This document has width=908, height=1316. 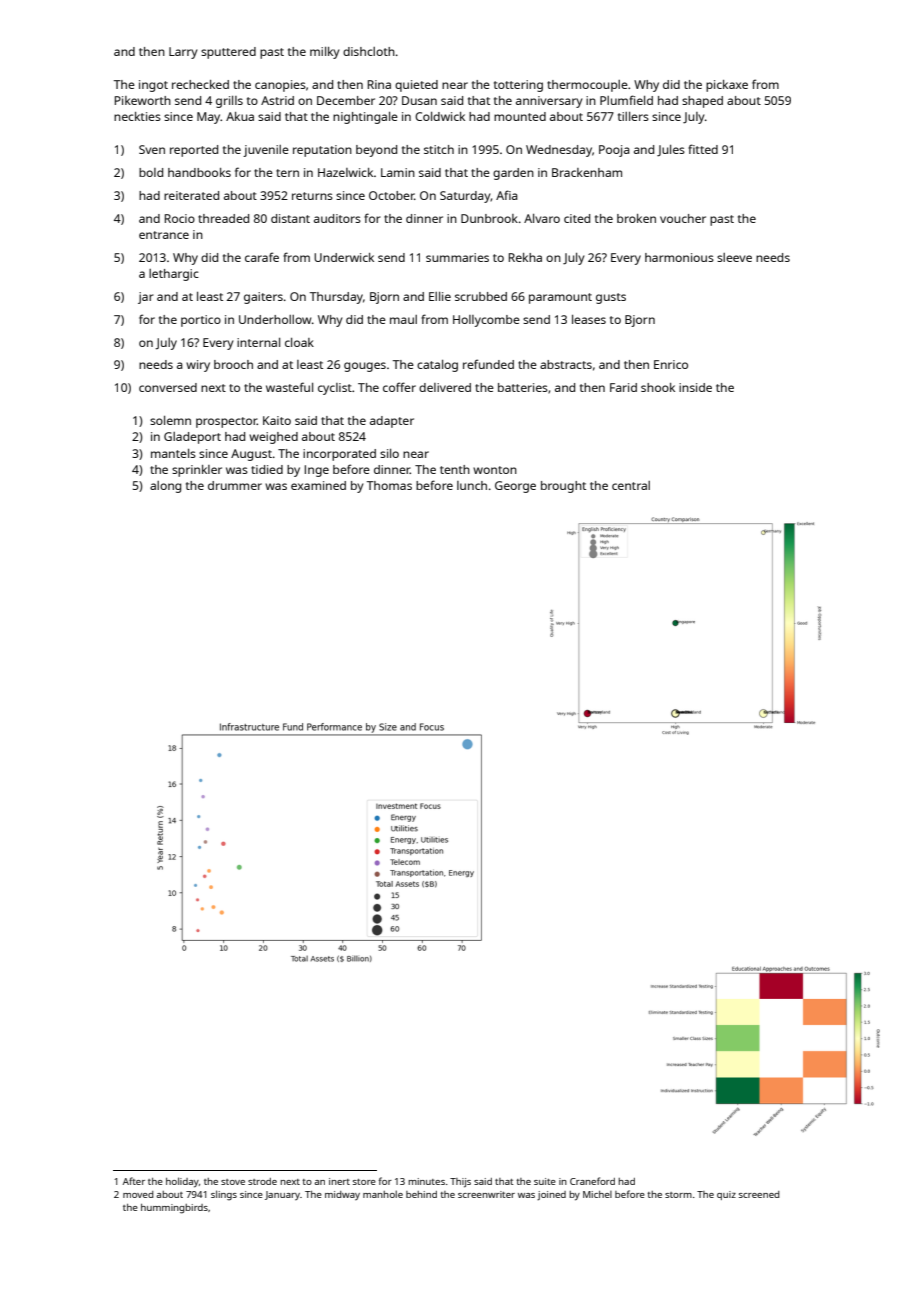 I want to click on sputtered, so click(x=228, y=53).
